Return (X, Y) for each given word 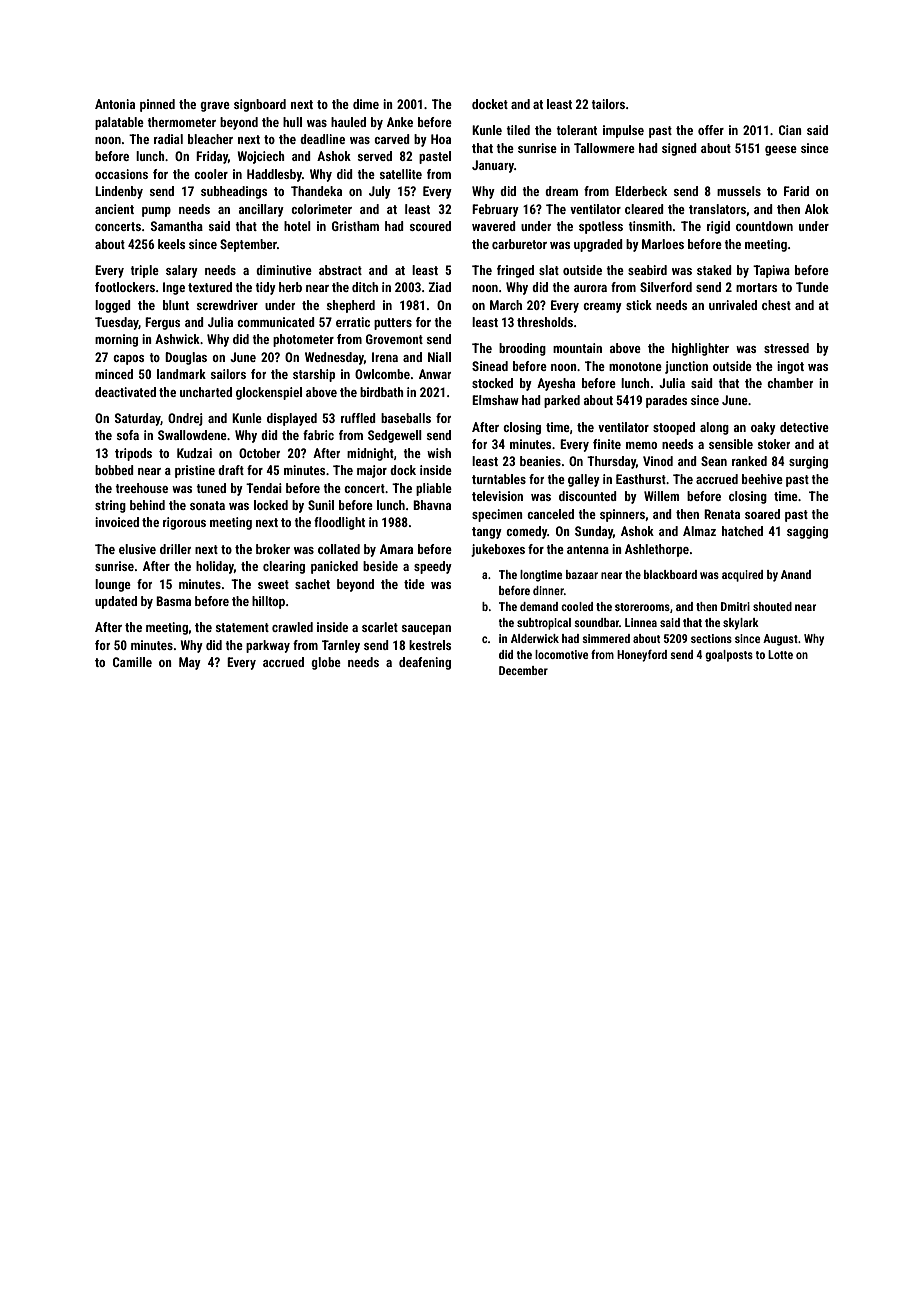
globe (326, 663)
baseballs (406, 418)
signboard (260, 105)
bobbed (114, 470)
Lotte (780, 654)
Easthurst (641, 479)
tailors (608, 104)
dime (366, 104)
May (190, 663)
